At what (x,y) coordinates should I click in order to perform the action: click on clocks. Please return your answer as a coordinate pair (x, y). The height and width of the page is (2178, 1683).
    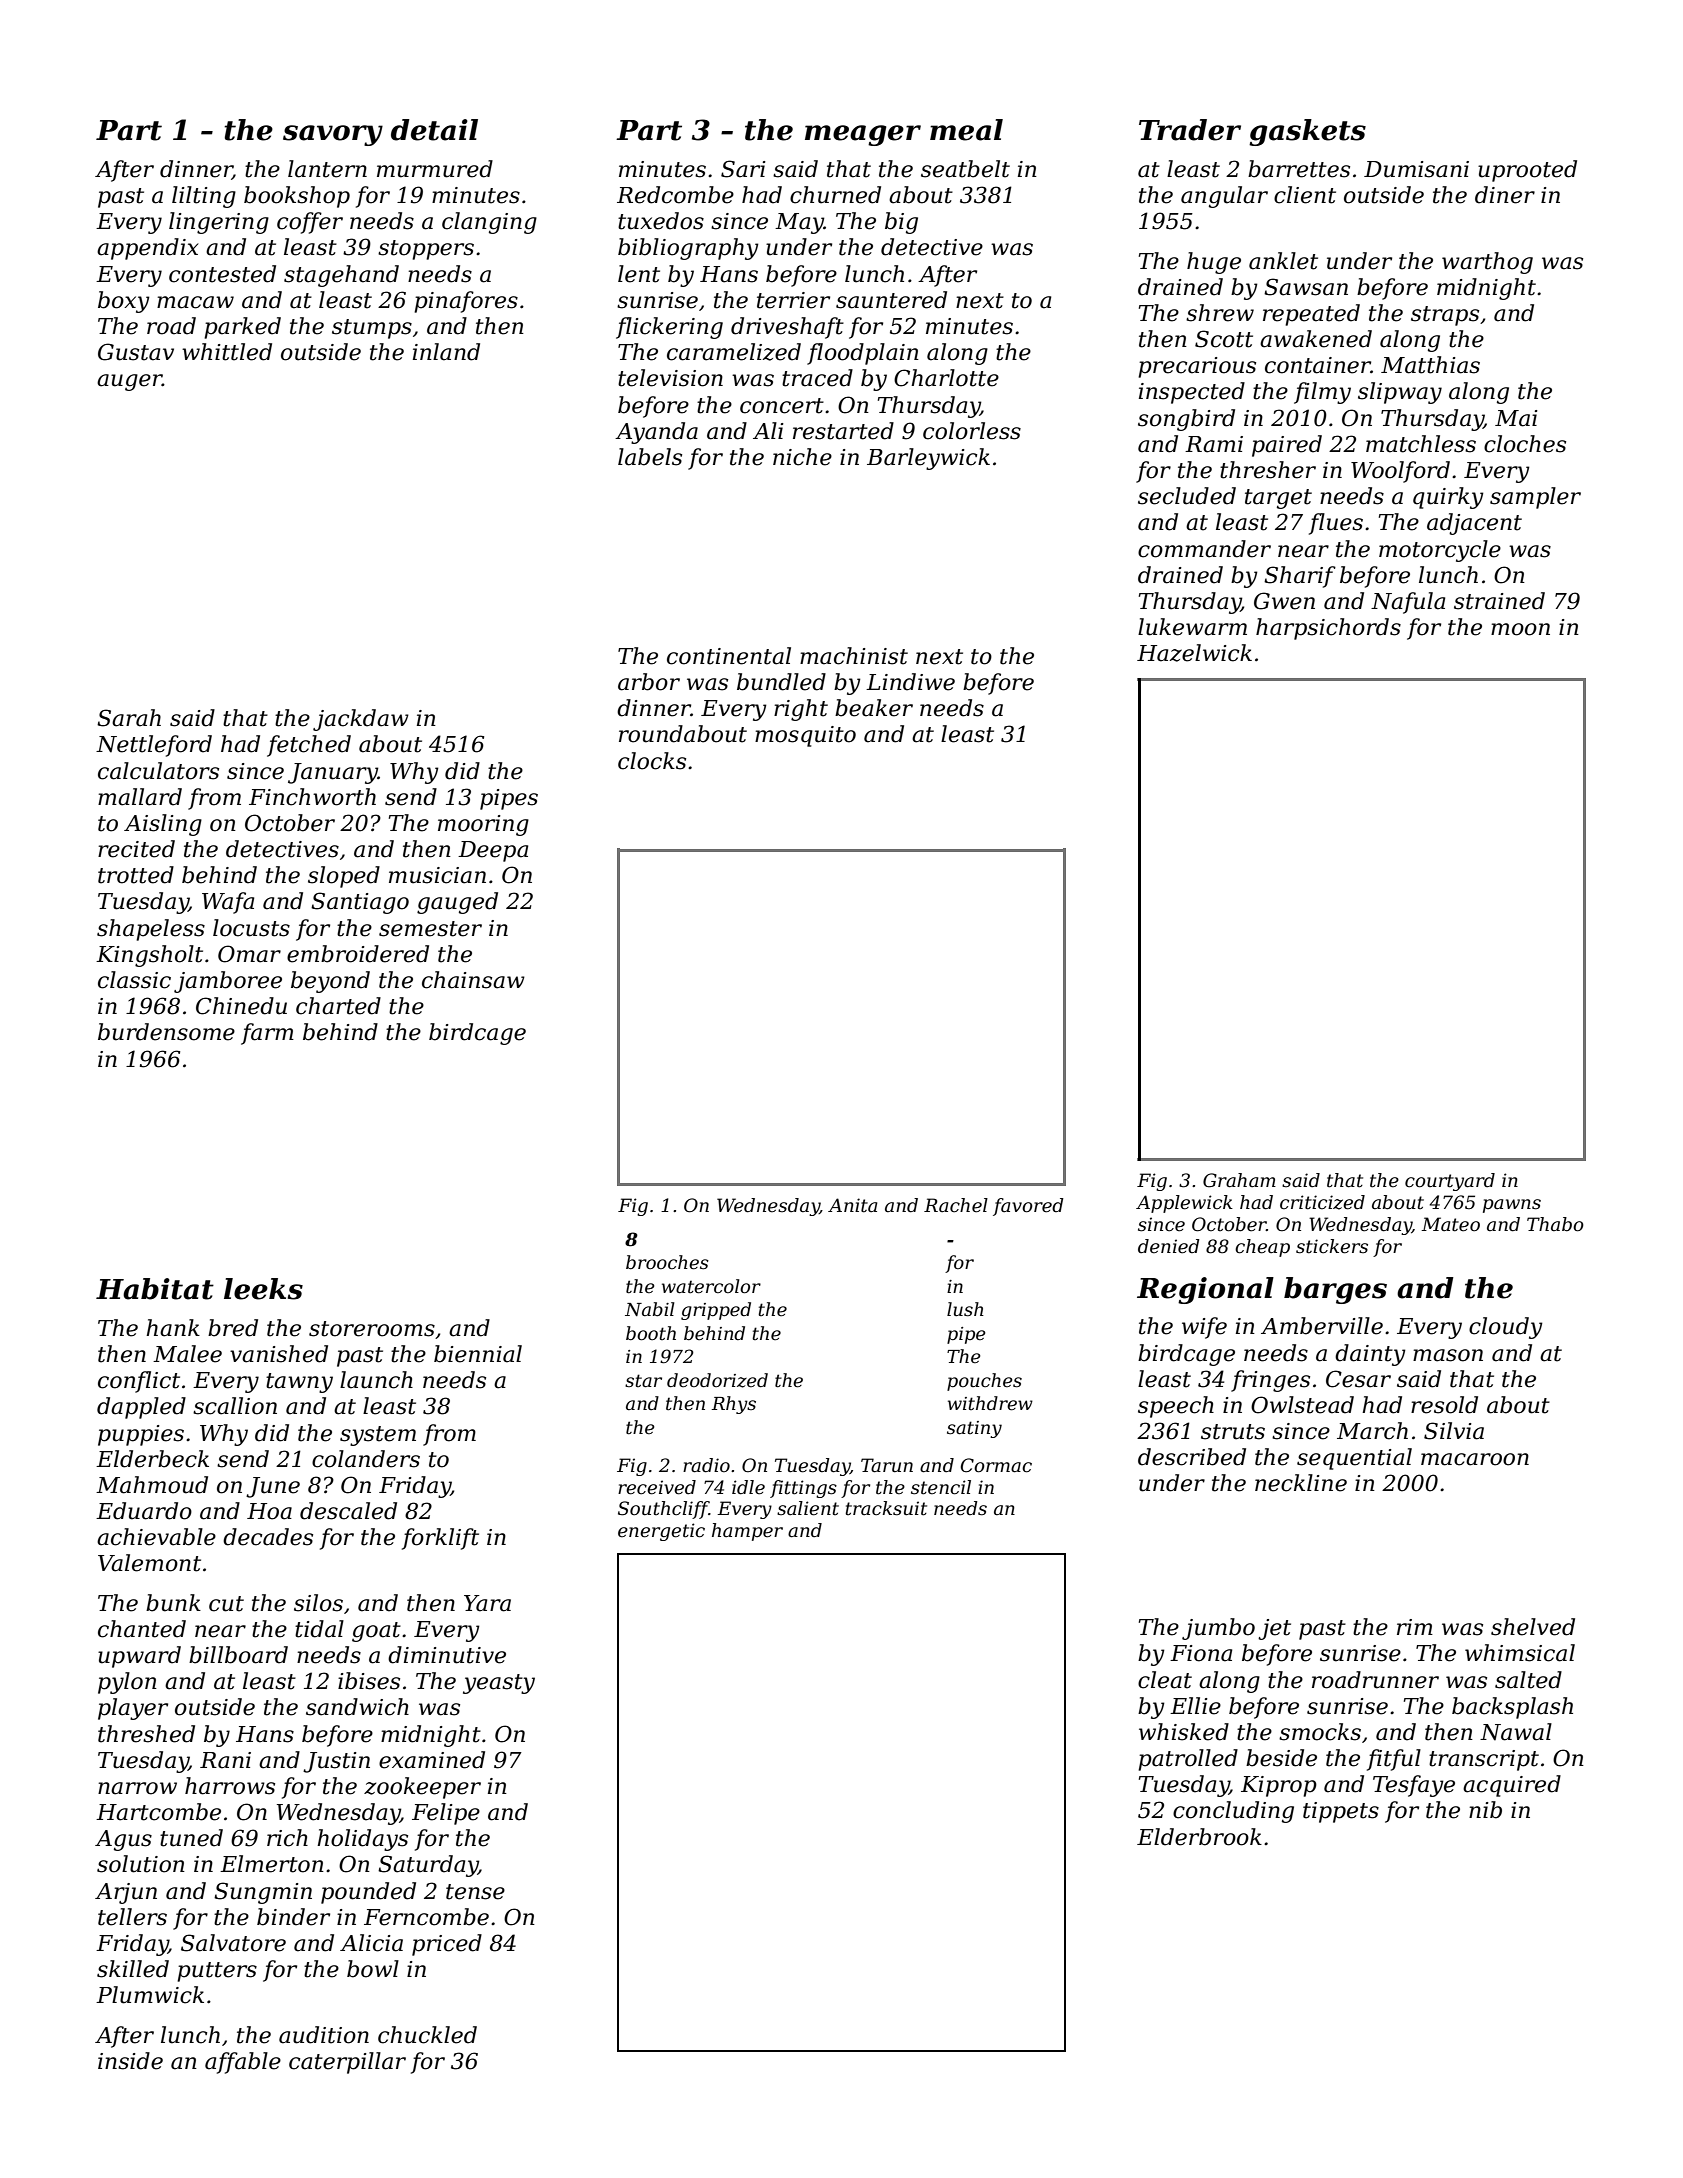
    Looking at the image, I should click on (652, 761).
